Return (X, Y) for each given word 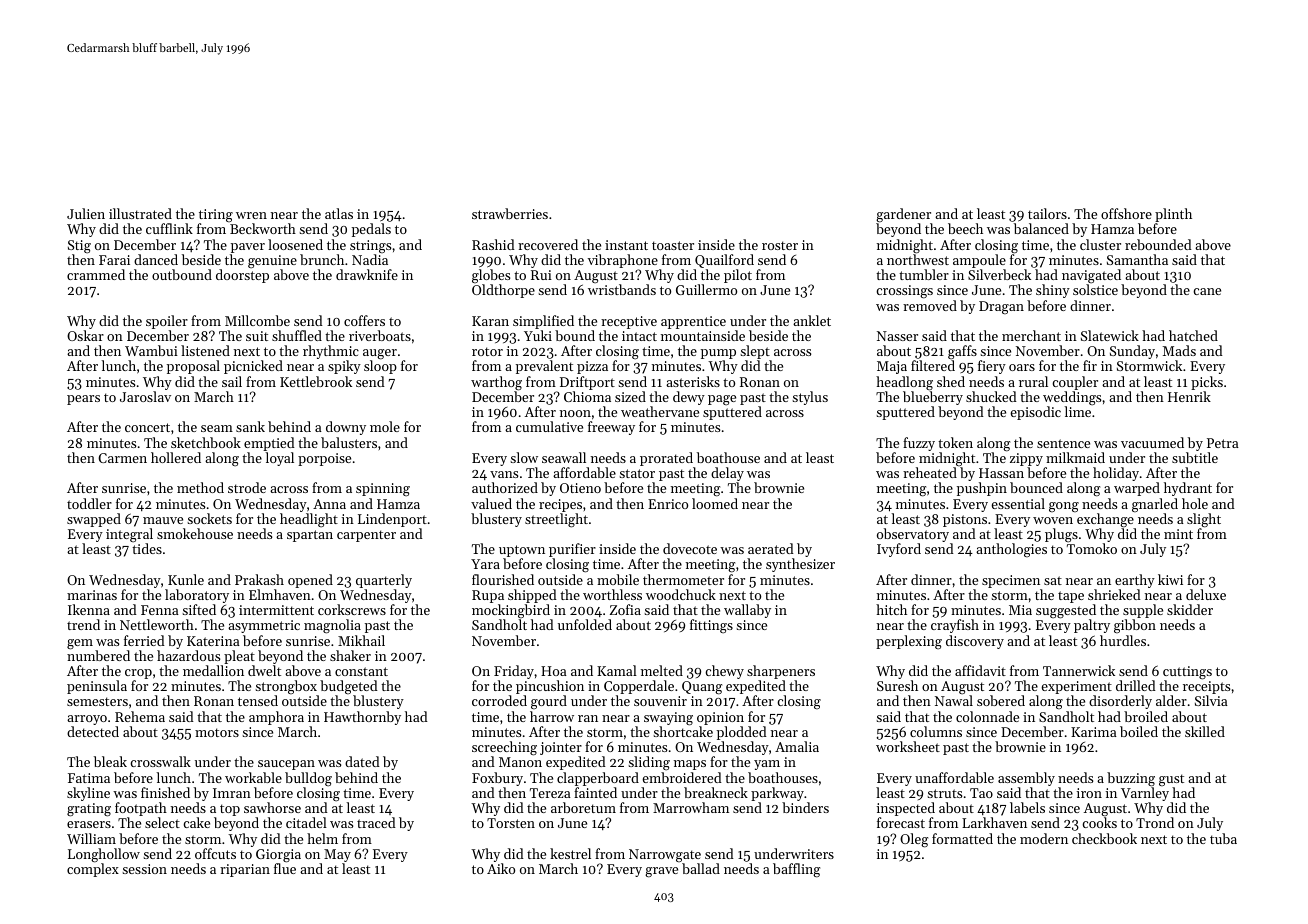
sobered (1001, 700)
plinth (1173, 215)
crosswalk (160, 761)
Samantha (1137, 259)
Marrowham (691, 807)
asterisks (693, 381)
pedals (371, 230)
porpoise (324, 459)
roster (780, 245)
